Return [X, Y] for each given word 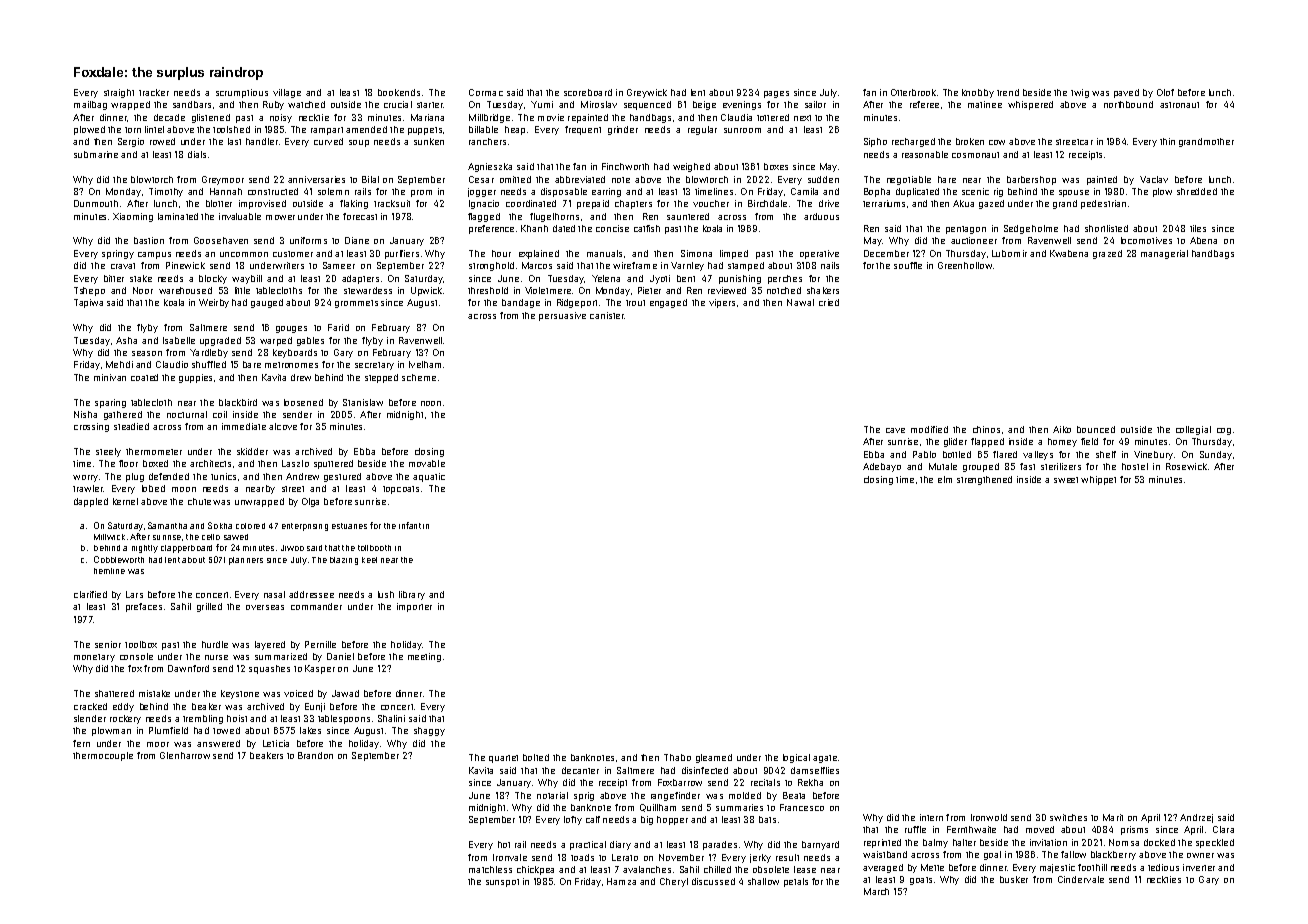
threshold [488, 290]
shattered [114, 693]
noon [431, 403]
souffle [908, 265]
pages [776, 94]
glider [955, 442]
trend [1008, 92]
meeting [424, 657]
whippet [1098, 480]
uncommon [244, 254]
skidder [252, 451]
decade [169, 117]
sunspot [502, 883]
